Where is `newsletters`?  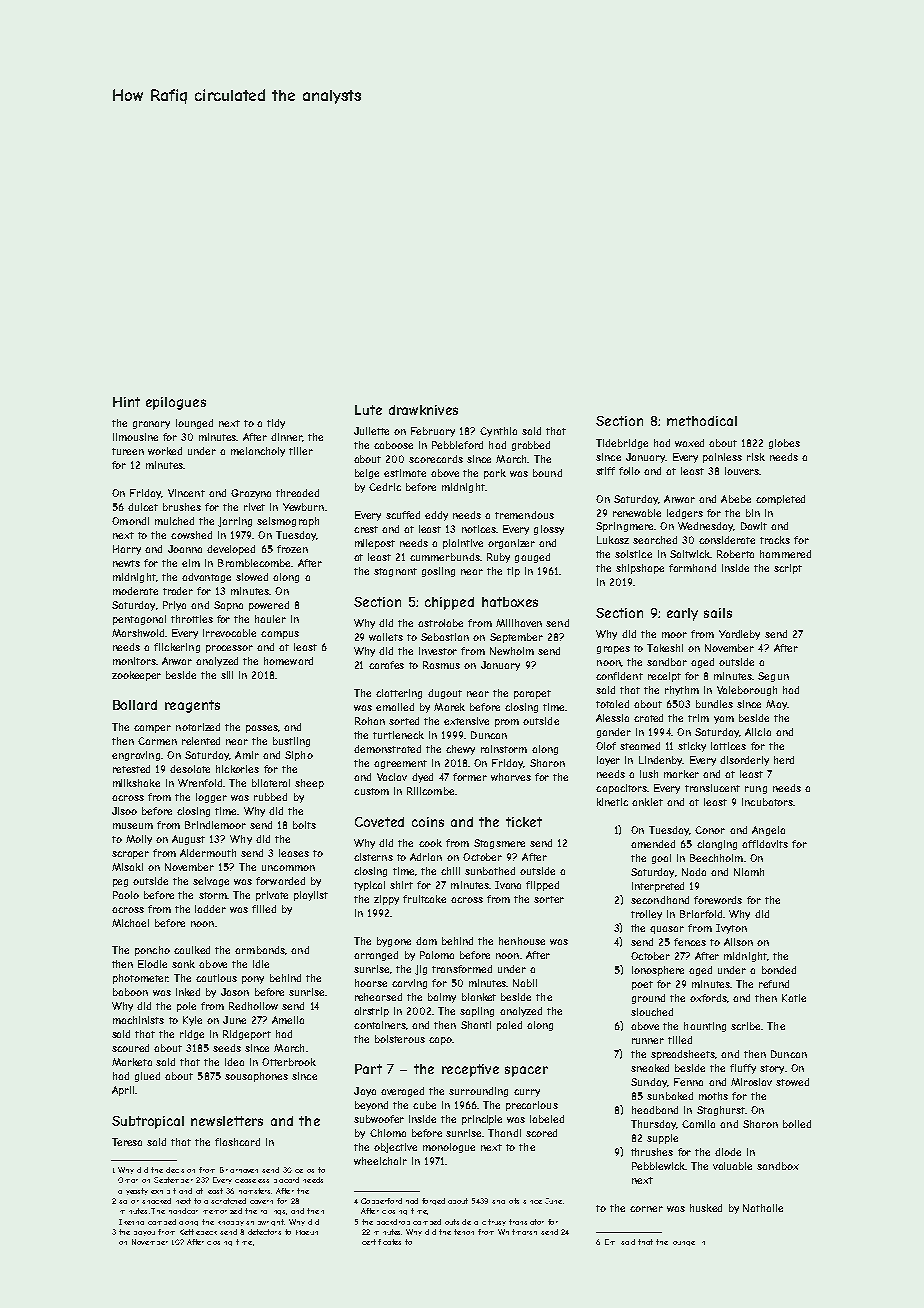
newsletters is located at coordinates (227, 1121).
